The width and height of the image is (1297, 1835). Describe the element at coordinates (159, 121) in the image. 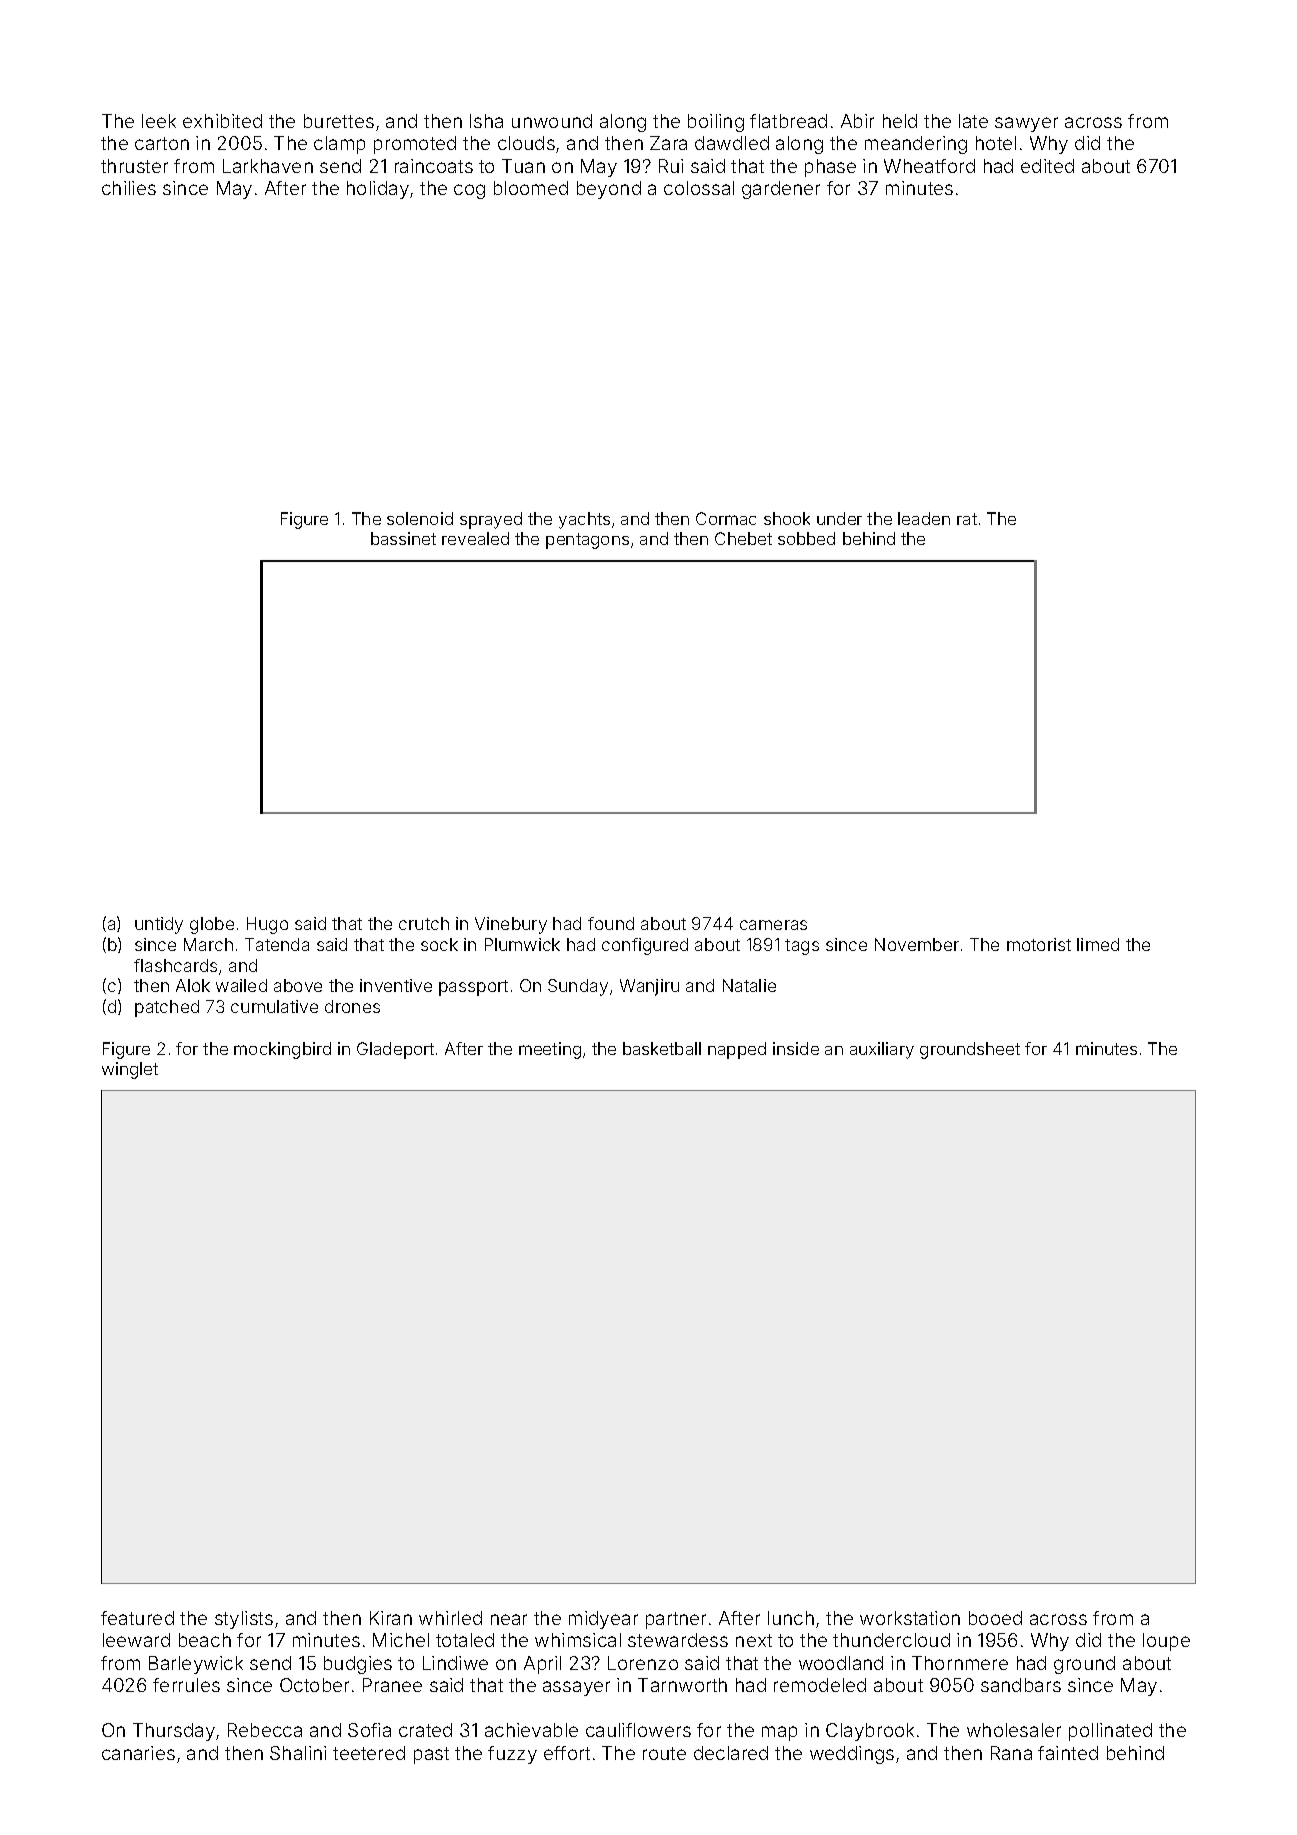

I see `leek` at that location.
